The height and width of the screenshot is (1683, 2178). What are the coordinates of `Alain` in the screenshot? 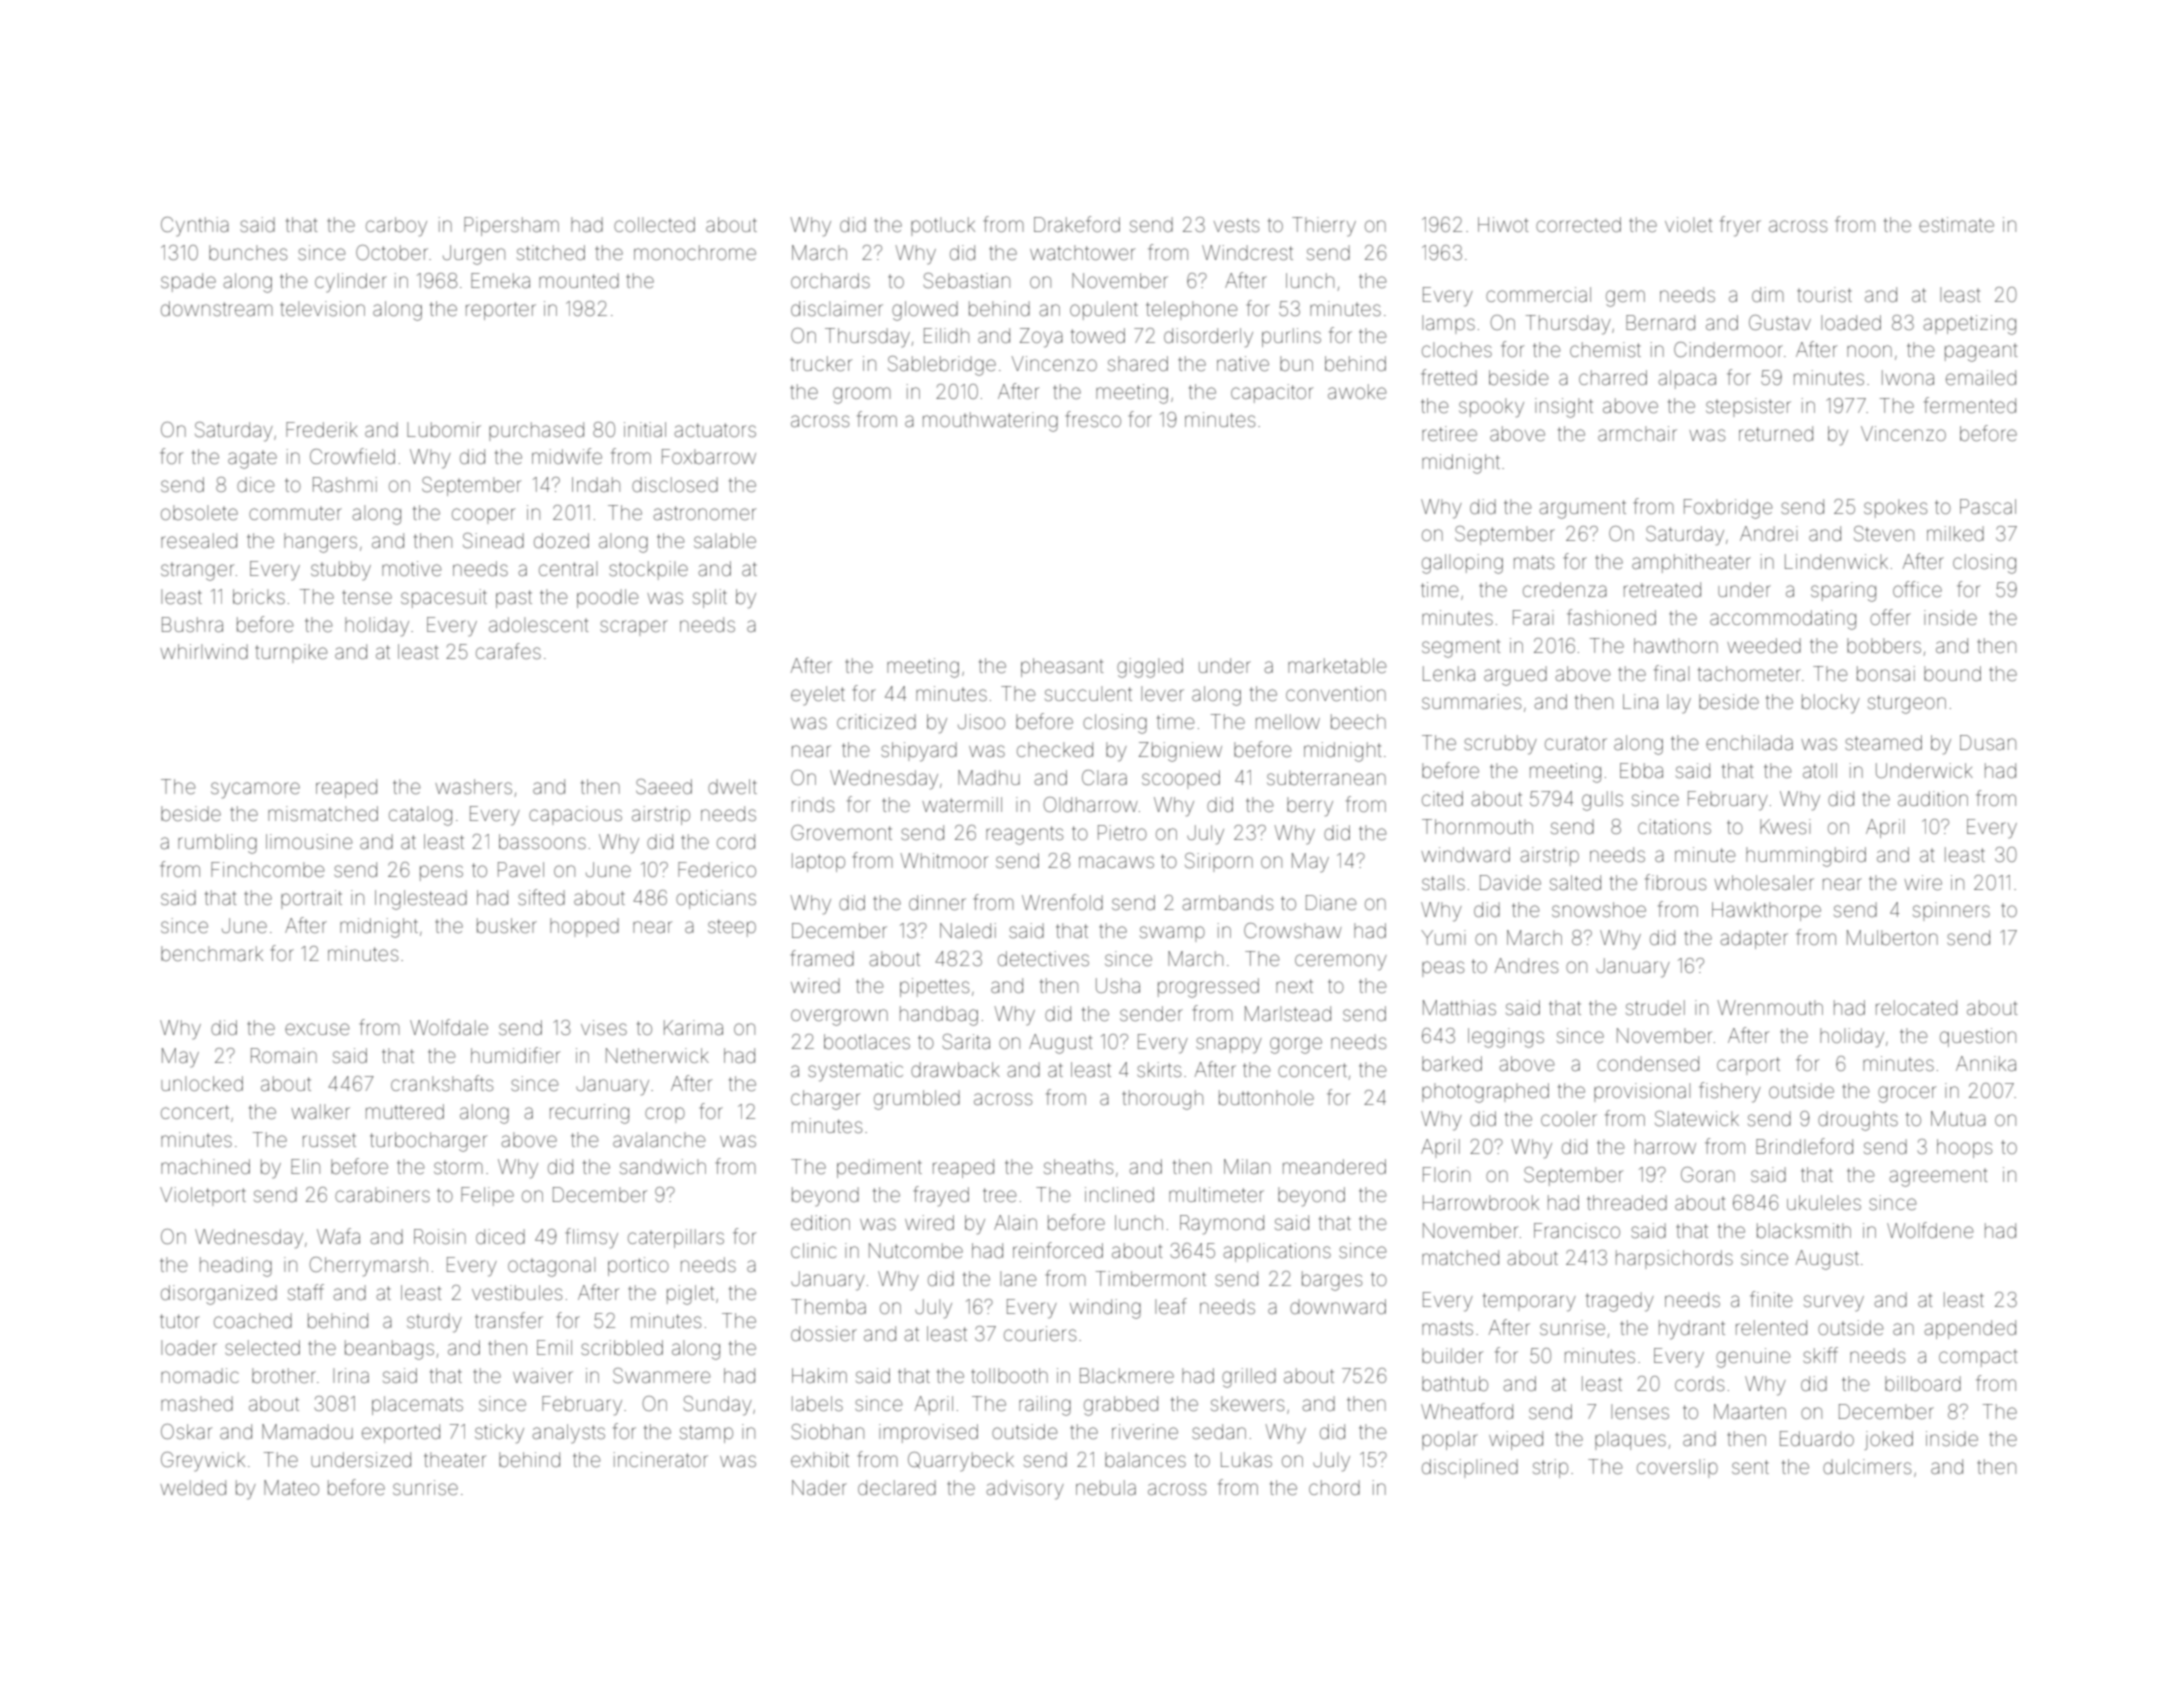 It's located at (1015, 1222).
